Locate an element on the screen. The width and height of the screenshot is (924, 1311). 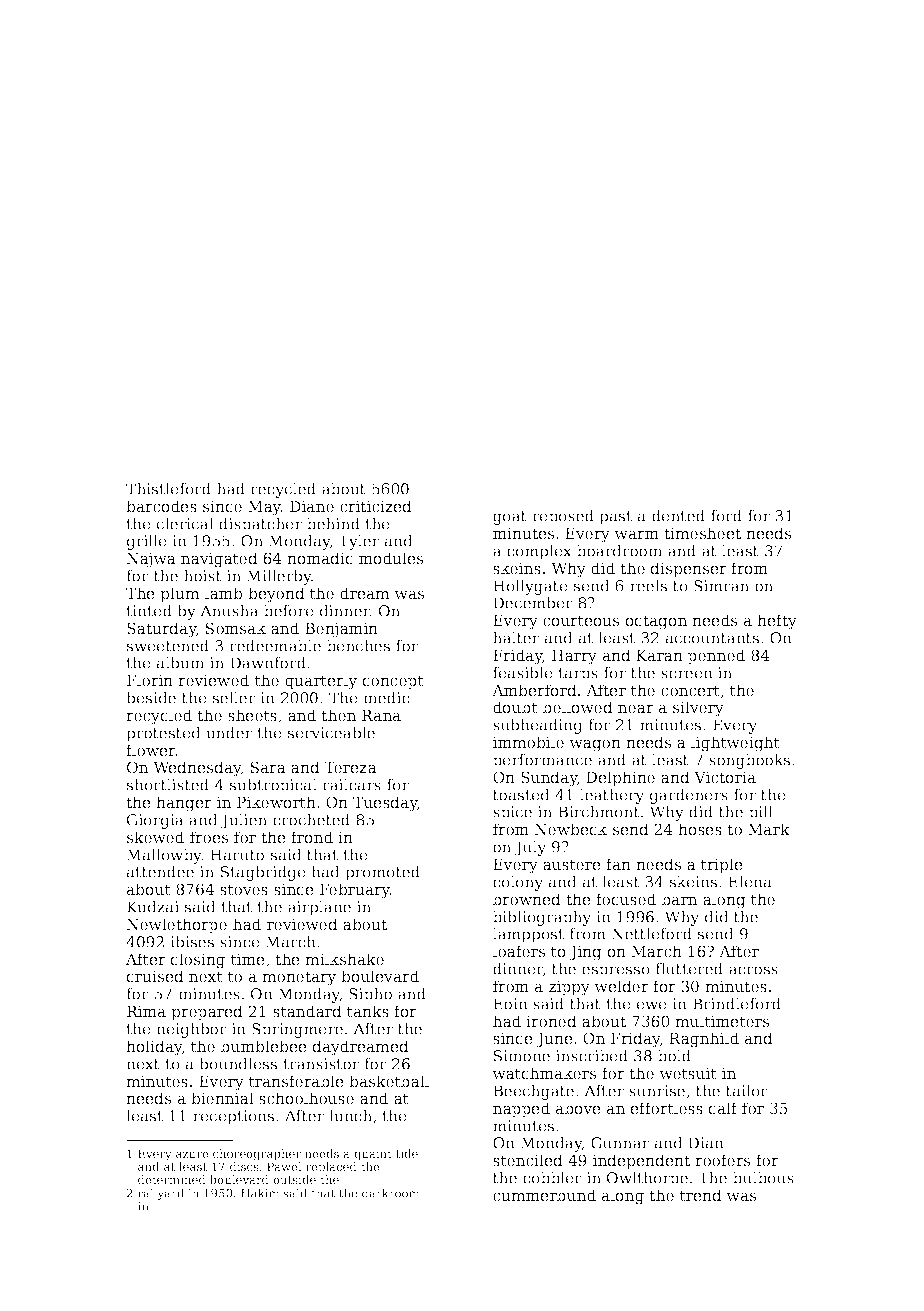
espresso is located at coordinates (616, 972).
